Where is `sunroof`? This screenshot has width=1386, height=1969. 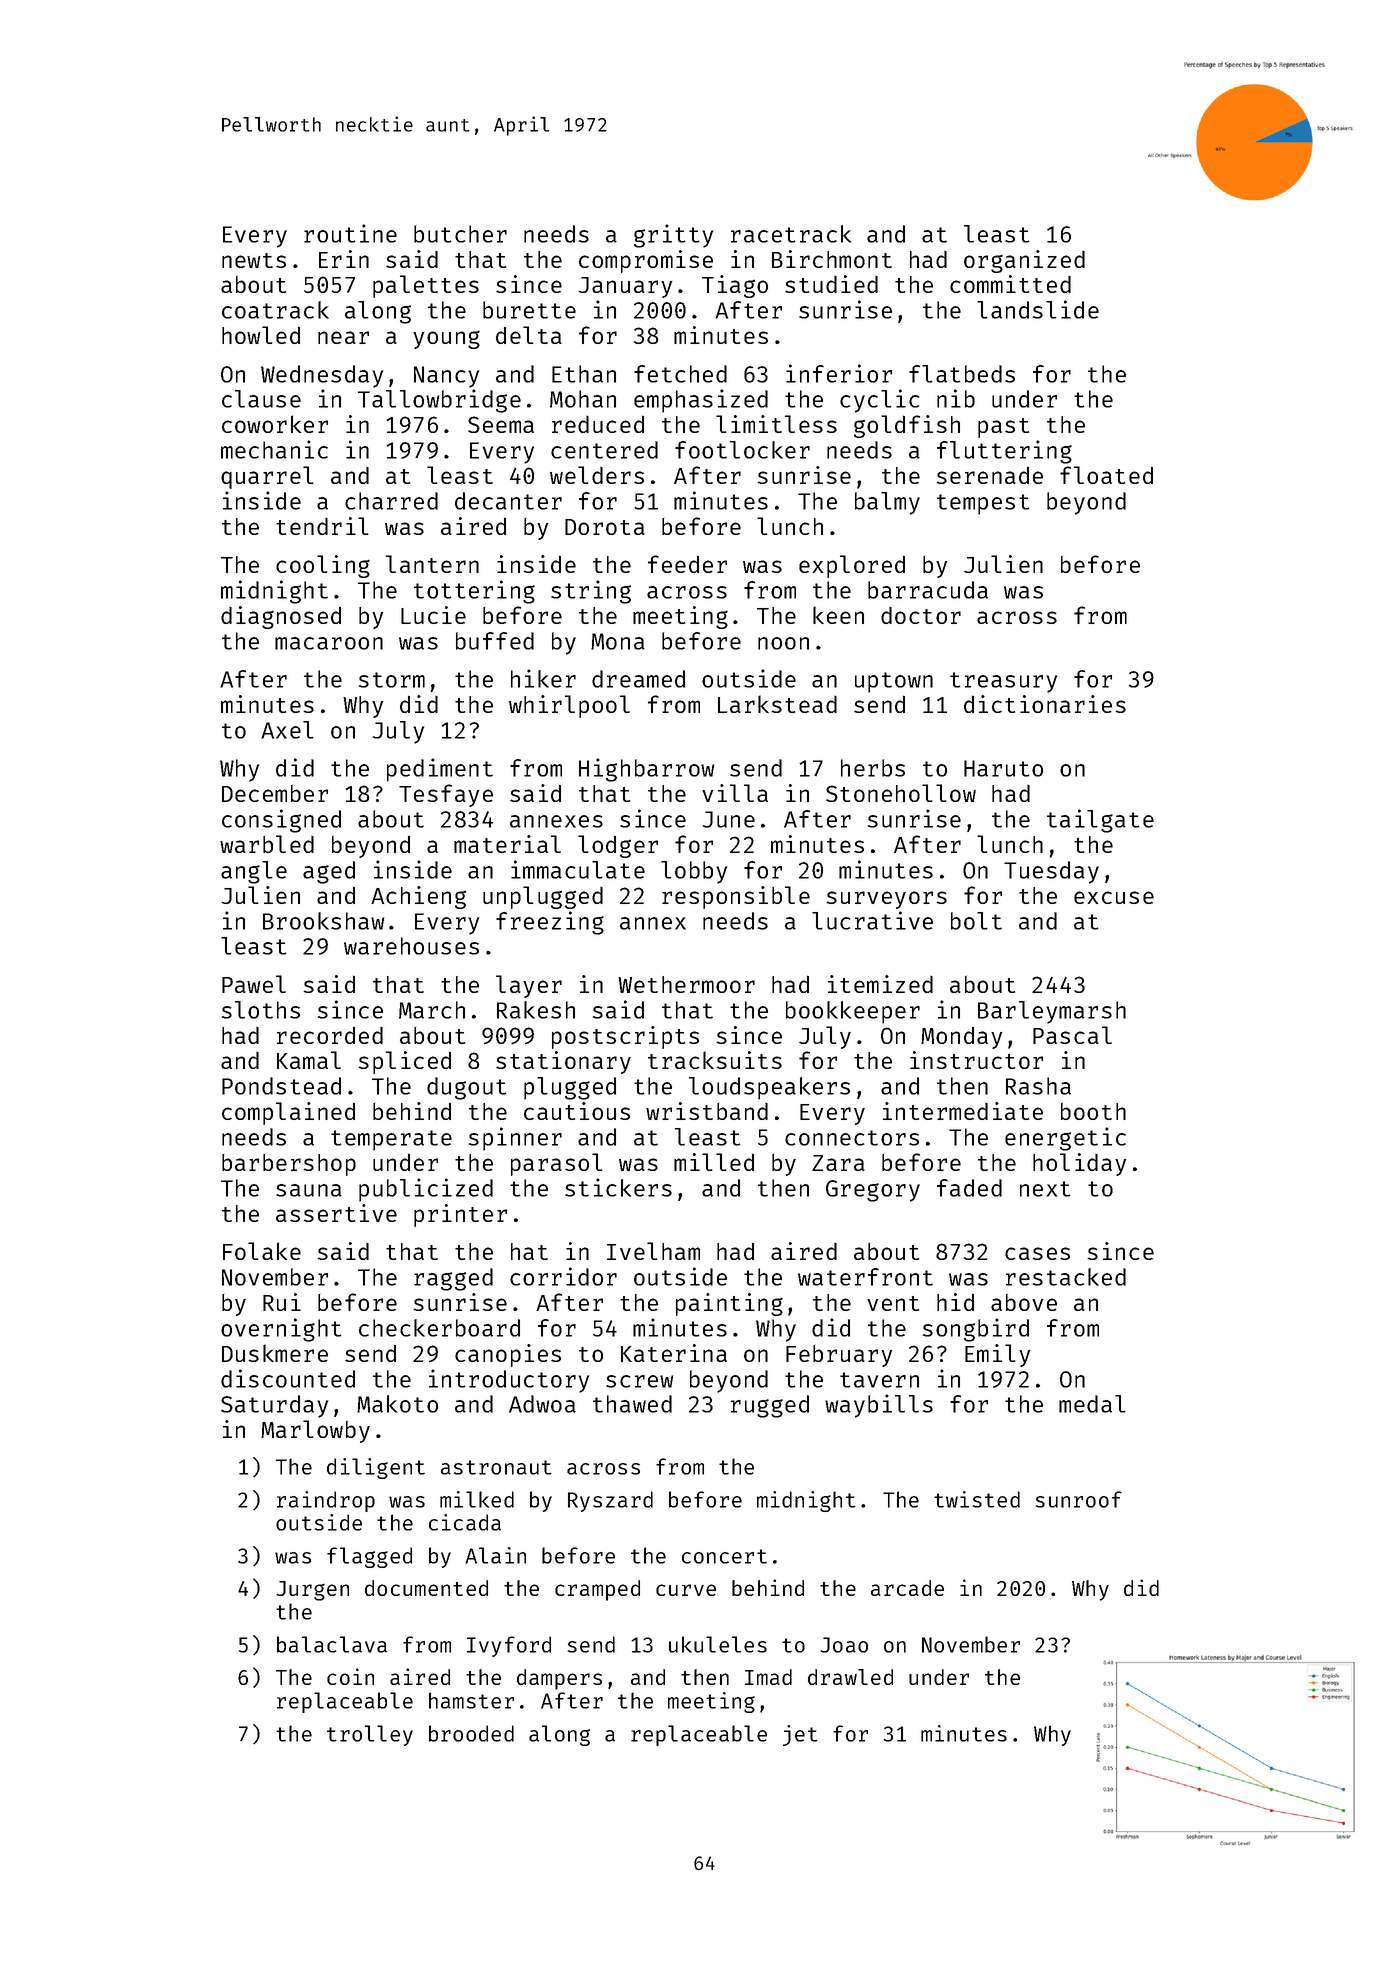 sunroof is located at coordinates (1079, 1499).
